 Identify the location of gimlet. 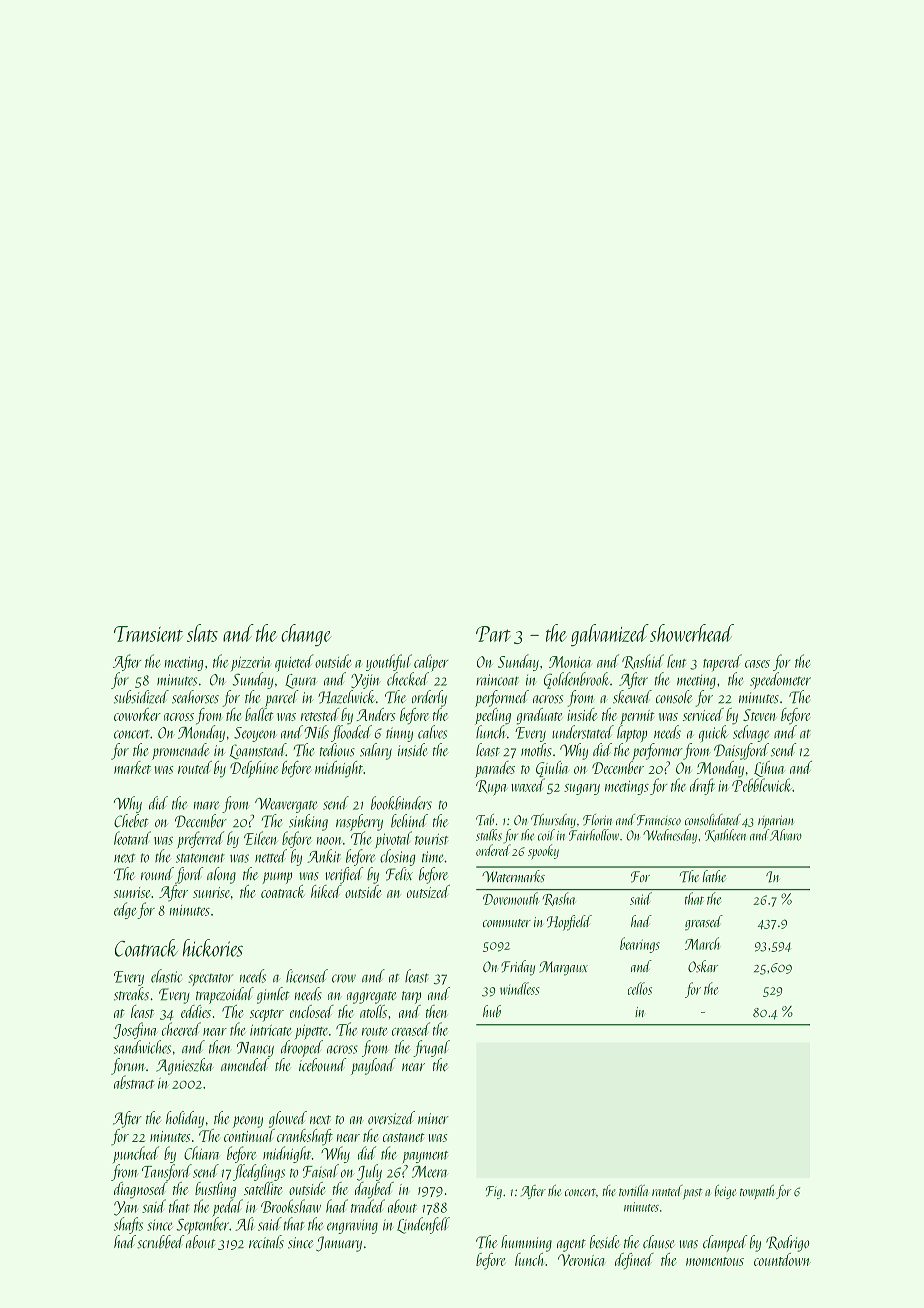
(273, 995).
